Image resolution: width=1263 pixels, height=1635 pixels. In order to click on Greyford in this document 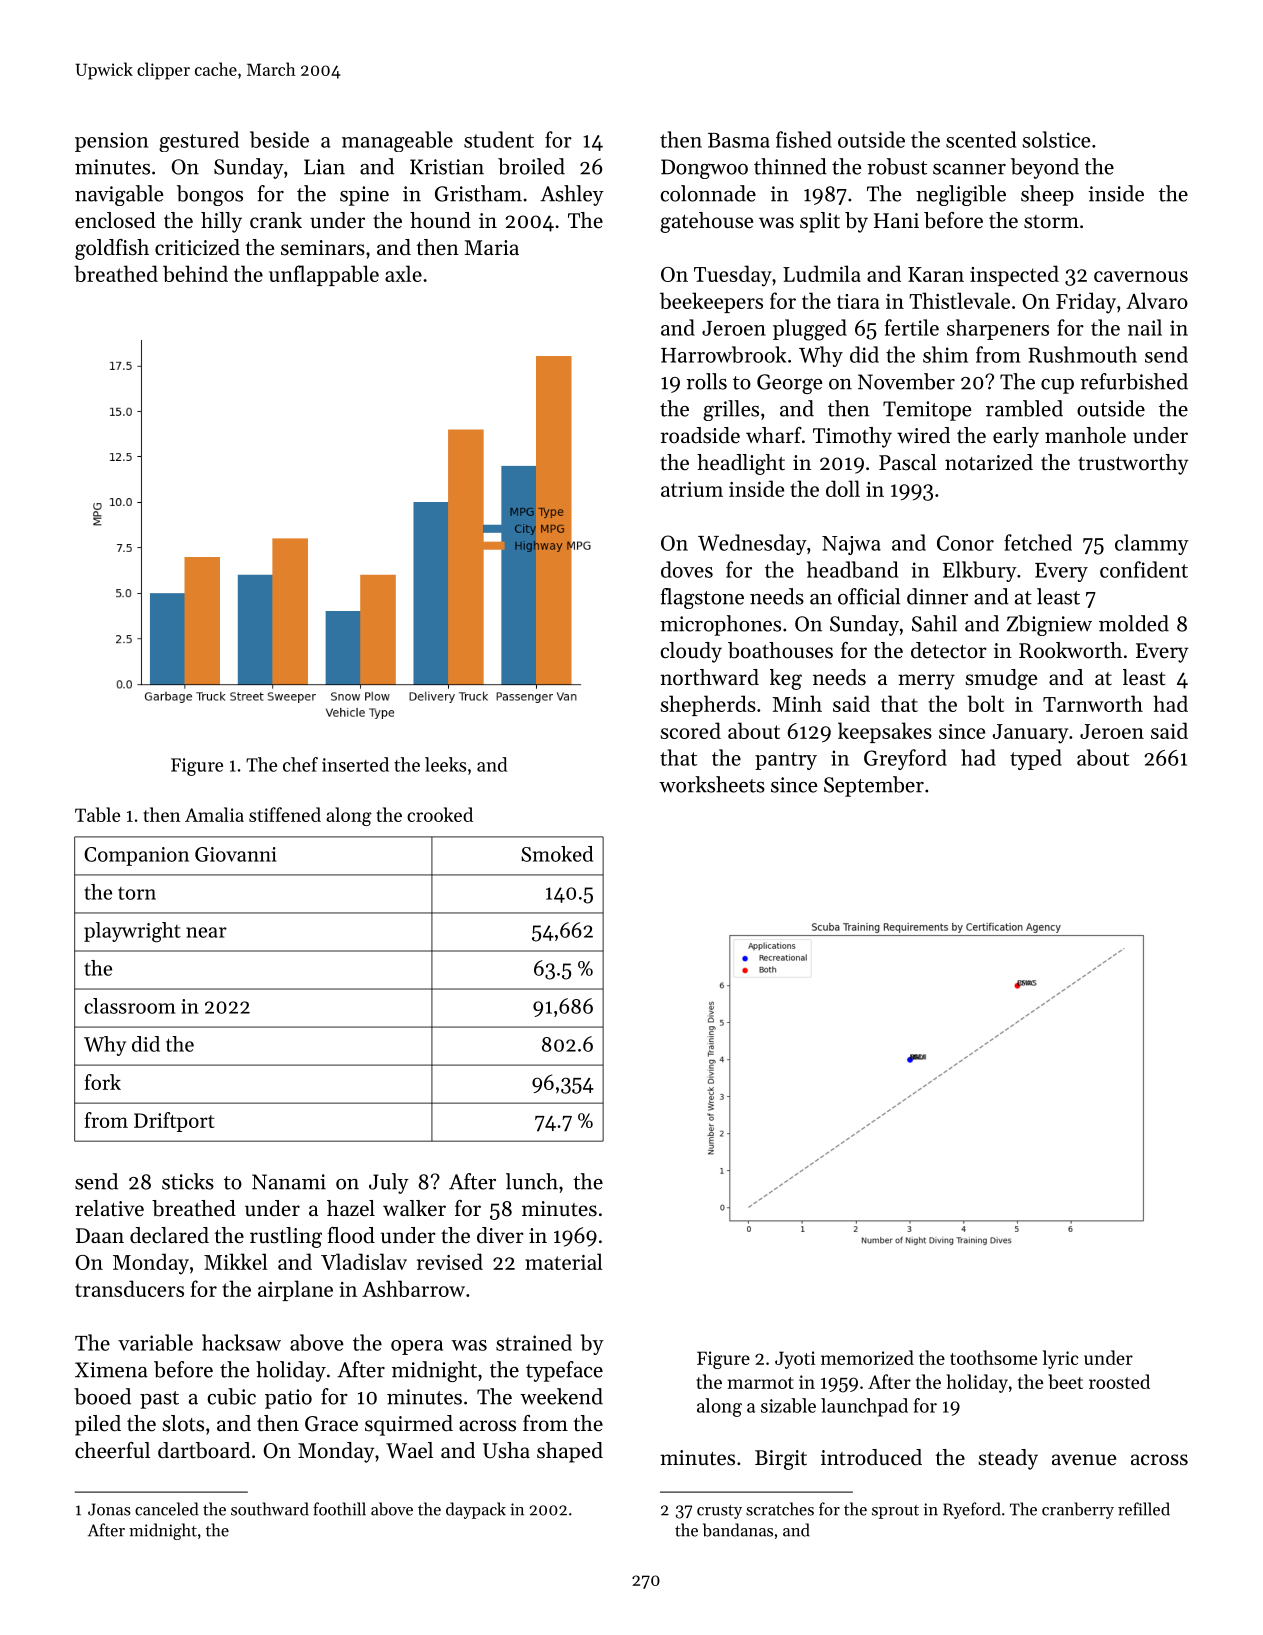, I will do `click(905, 759)`.
